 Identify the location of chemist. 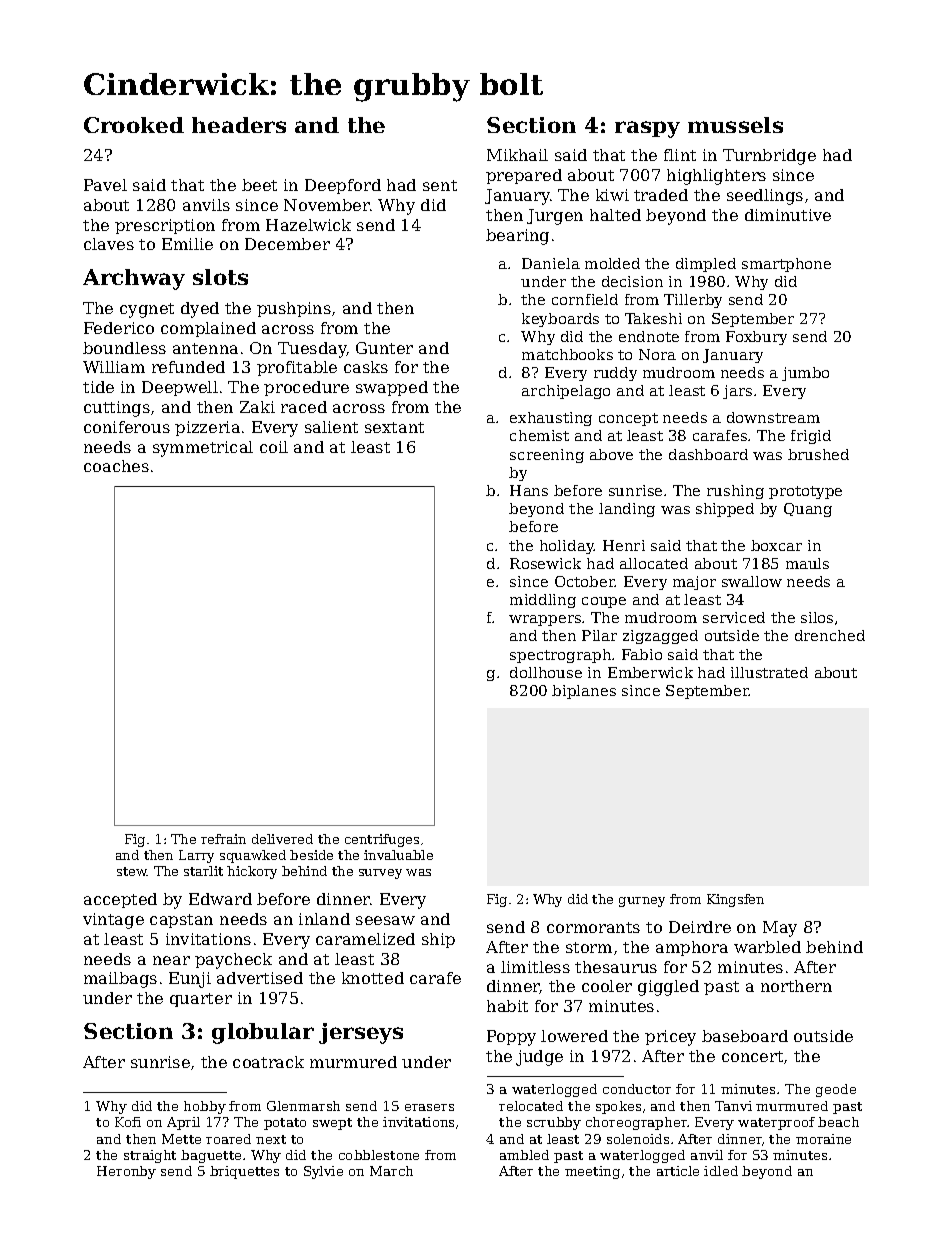
(539, 435).
